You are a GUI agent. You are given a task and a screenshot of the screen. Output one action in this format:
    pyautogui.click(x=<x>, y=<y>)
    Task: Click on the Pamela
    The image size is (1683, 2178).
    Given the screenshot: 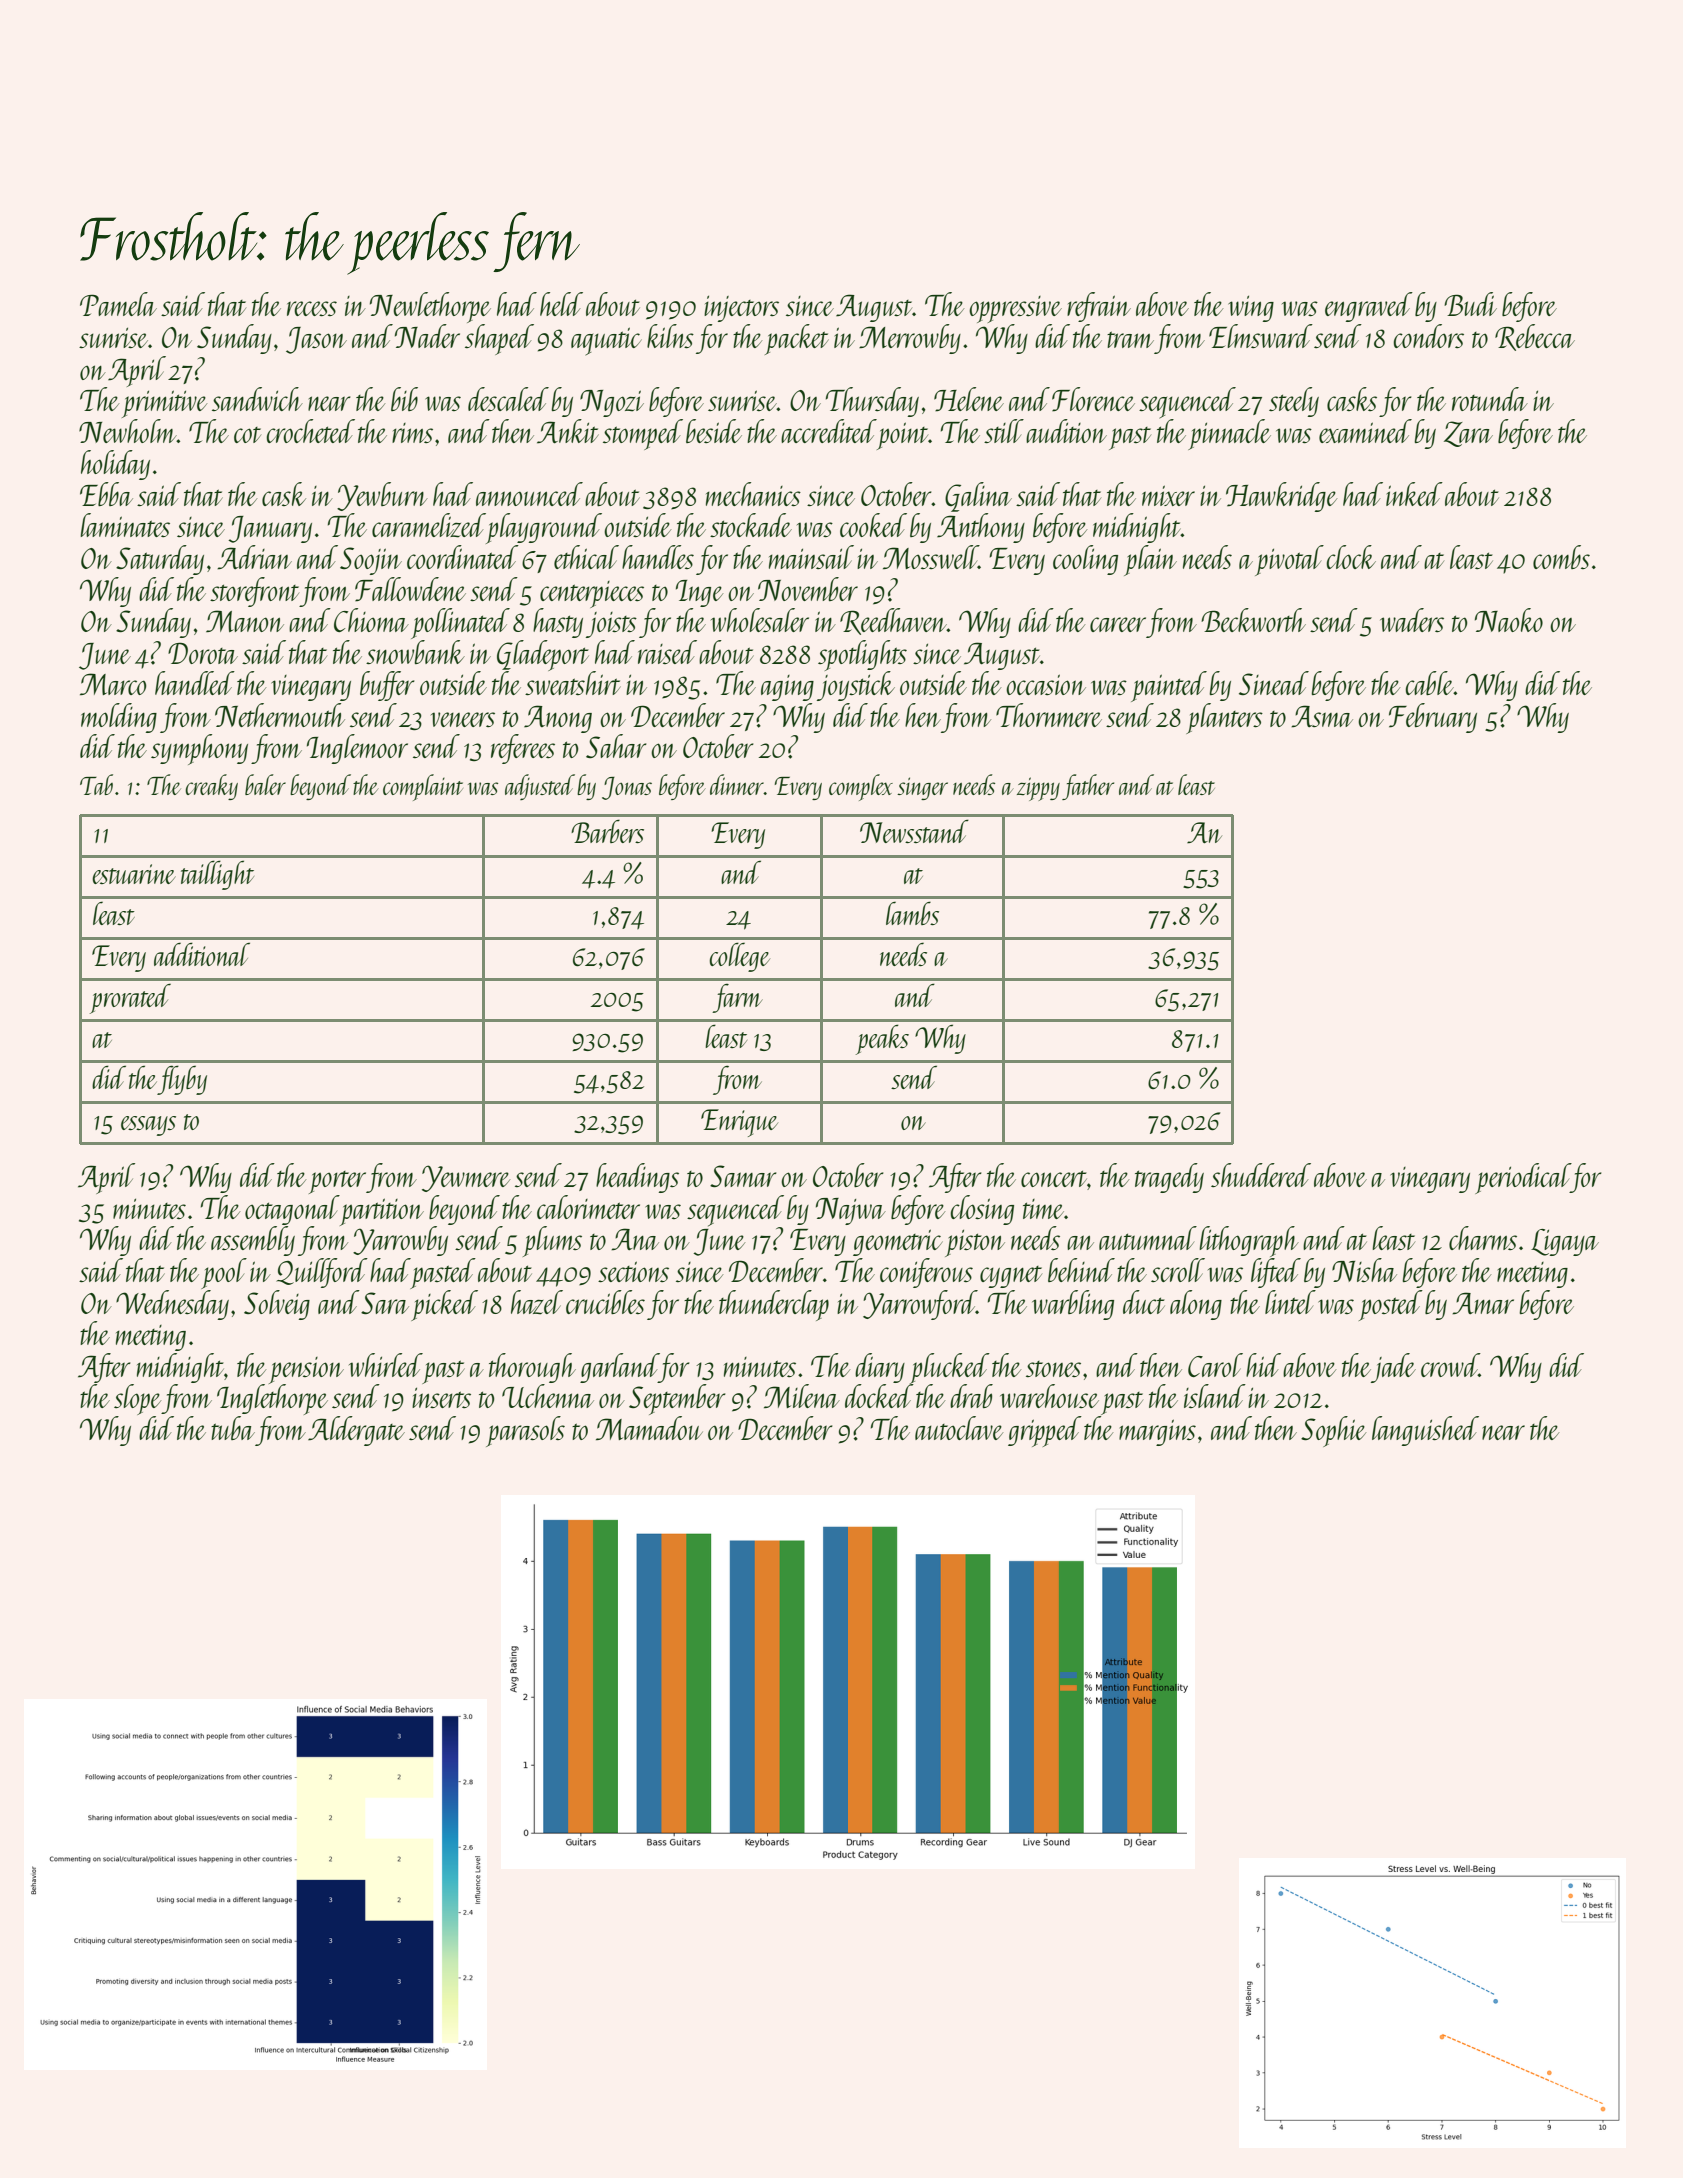 What is the action you would take?
    pyautogui.click(x=118, y=304)
